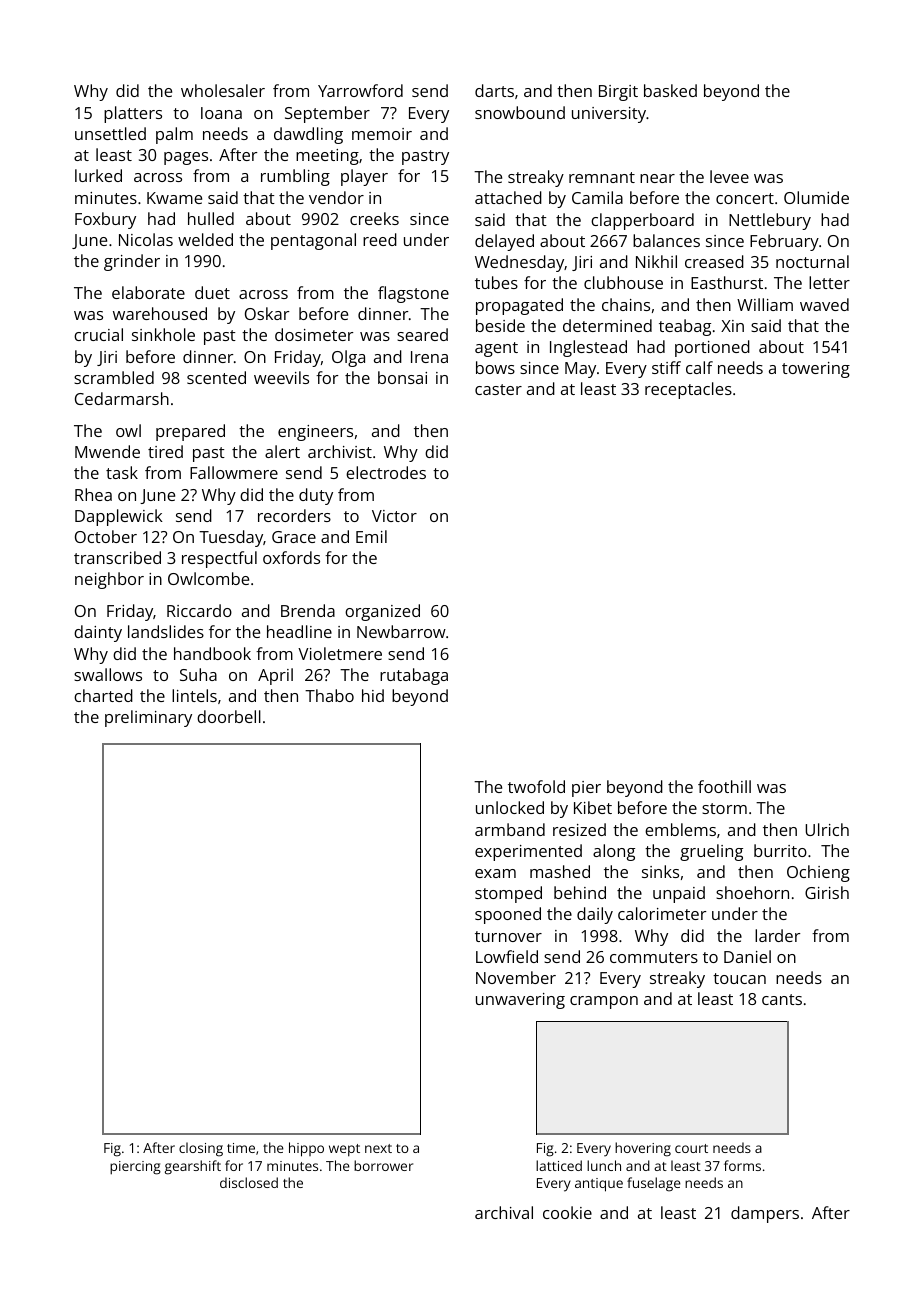  What do you see at coordinates (383, 1165) in the screenshot?
I see `borrower` at bounding box center [383, 1165].
